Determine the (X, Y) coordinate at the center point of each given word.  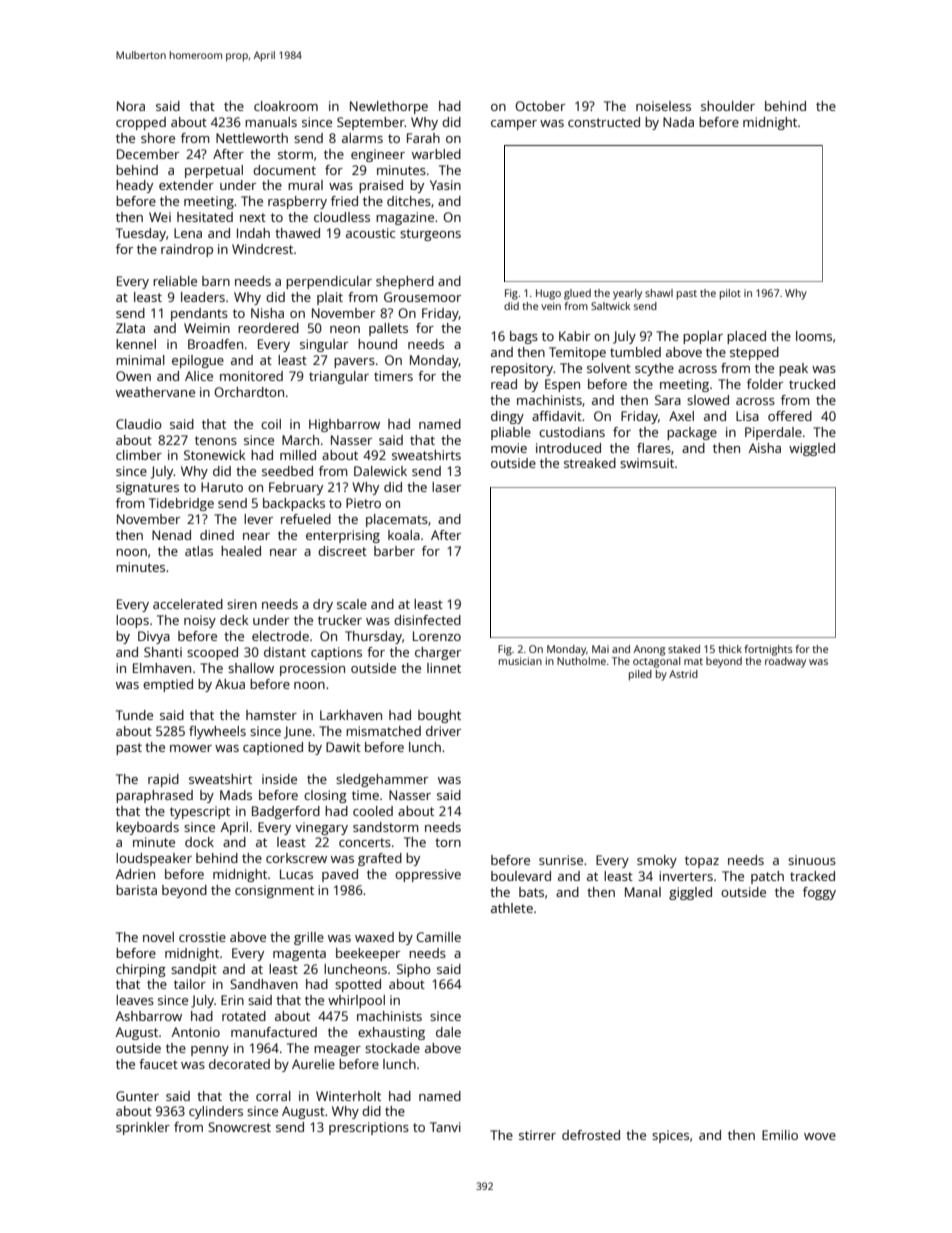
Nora (131, 106)
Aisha (765, 448)
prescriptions (369, 1128)
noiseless (663, 106)
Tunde (134, 715)
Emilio (780, 1135)
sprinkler (143, 1128)
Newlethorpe (389, 107)
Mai (600, 649)
